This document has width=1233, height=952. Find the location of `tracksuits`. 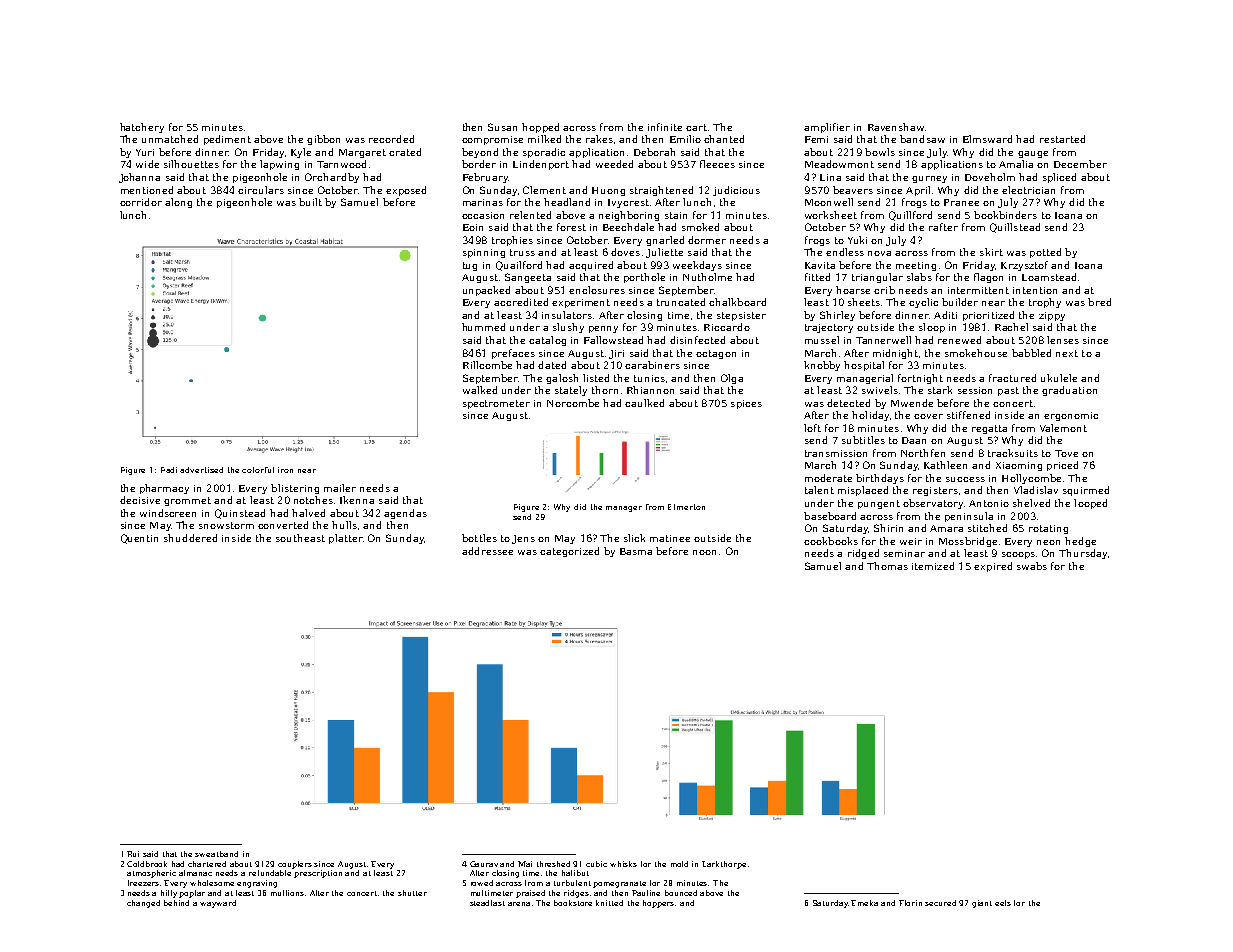

tracksuits is located at coordinates (1013, 453).
